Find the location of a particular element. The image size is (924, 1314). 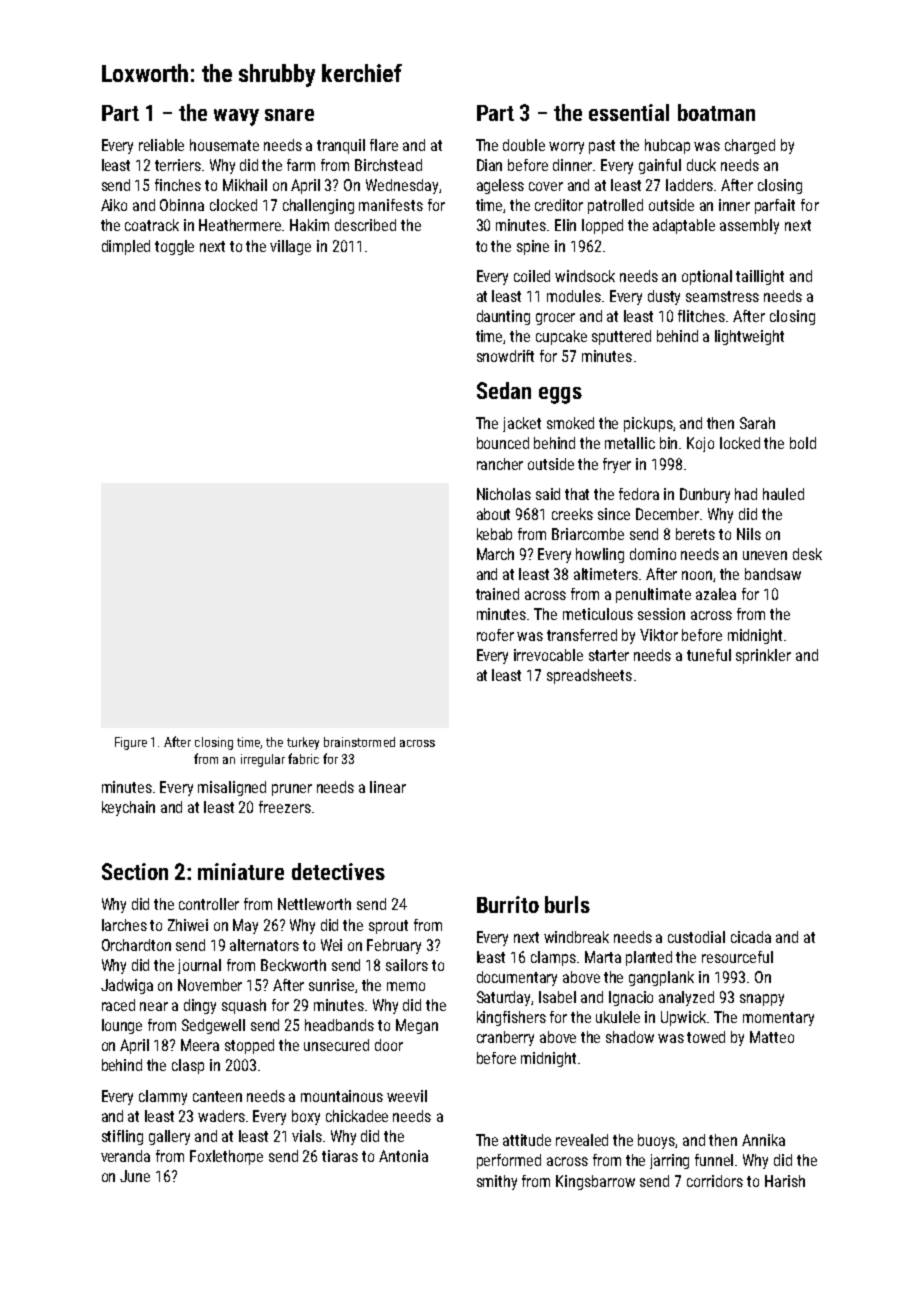

snare is located at coordinates (289, 115).
